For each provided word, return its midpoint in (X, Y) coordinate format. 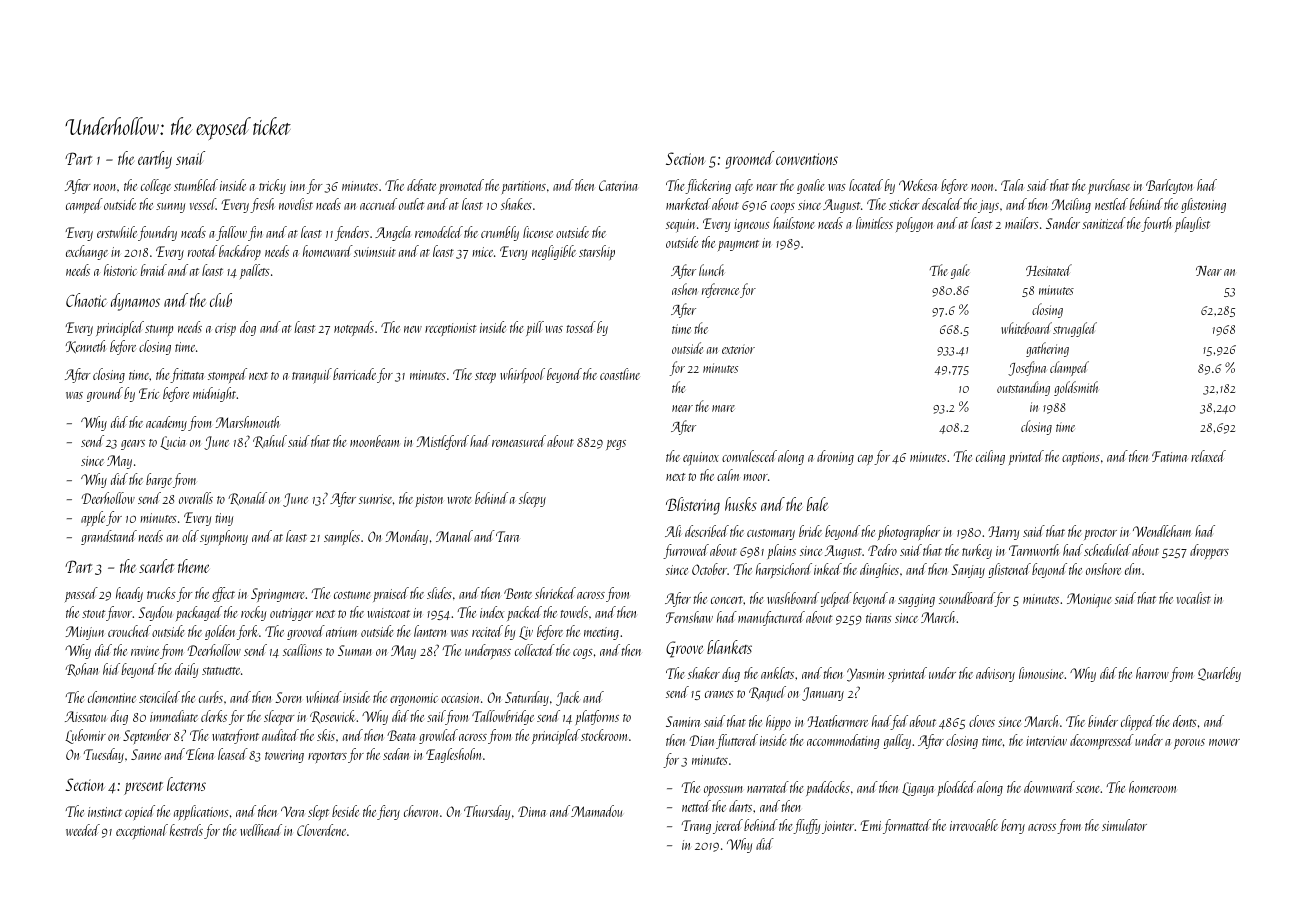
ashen (684, 289)
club (221, 300)
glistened (1009, 570)
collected (535, 650)
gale (960, 271)
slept (318, 812)
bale (817, 504)
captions (1081, 458)
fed (899, 722)
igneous (752, 225)
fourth (1156, 224)
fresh (262, 205)
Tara (508, 536)
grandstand (109, 537)
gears (133, 445)
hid (111, 669)
